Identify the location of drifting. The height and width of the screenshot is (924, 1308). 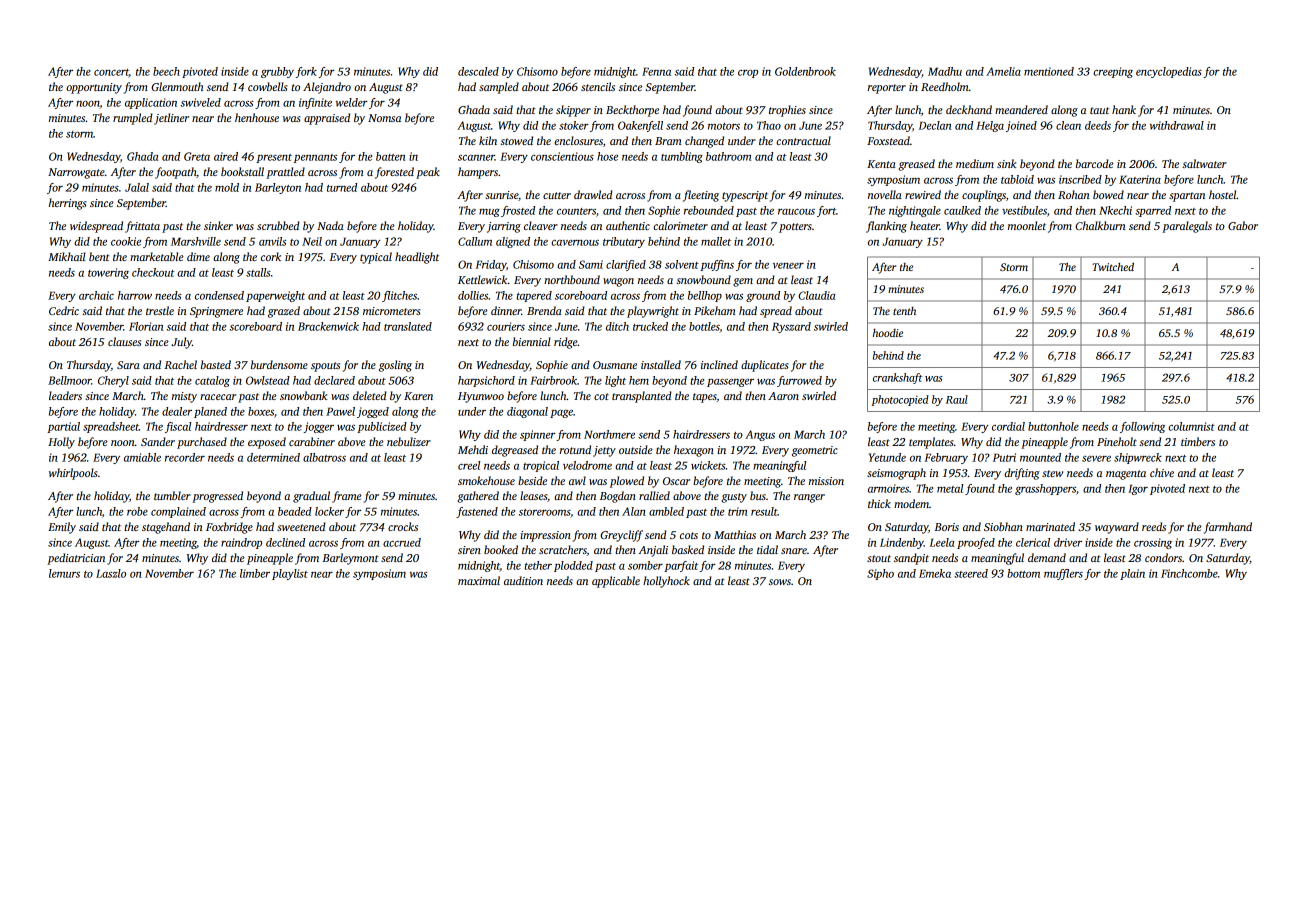
(1022, 474).
